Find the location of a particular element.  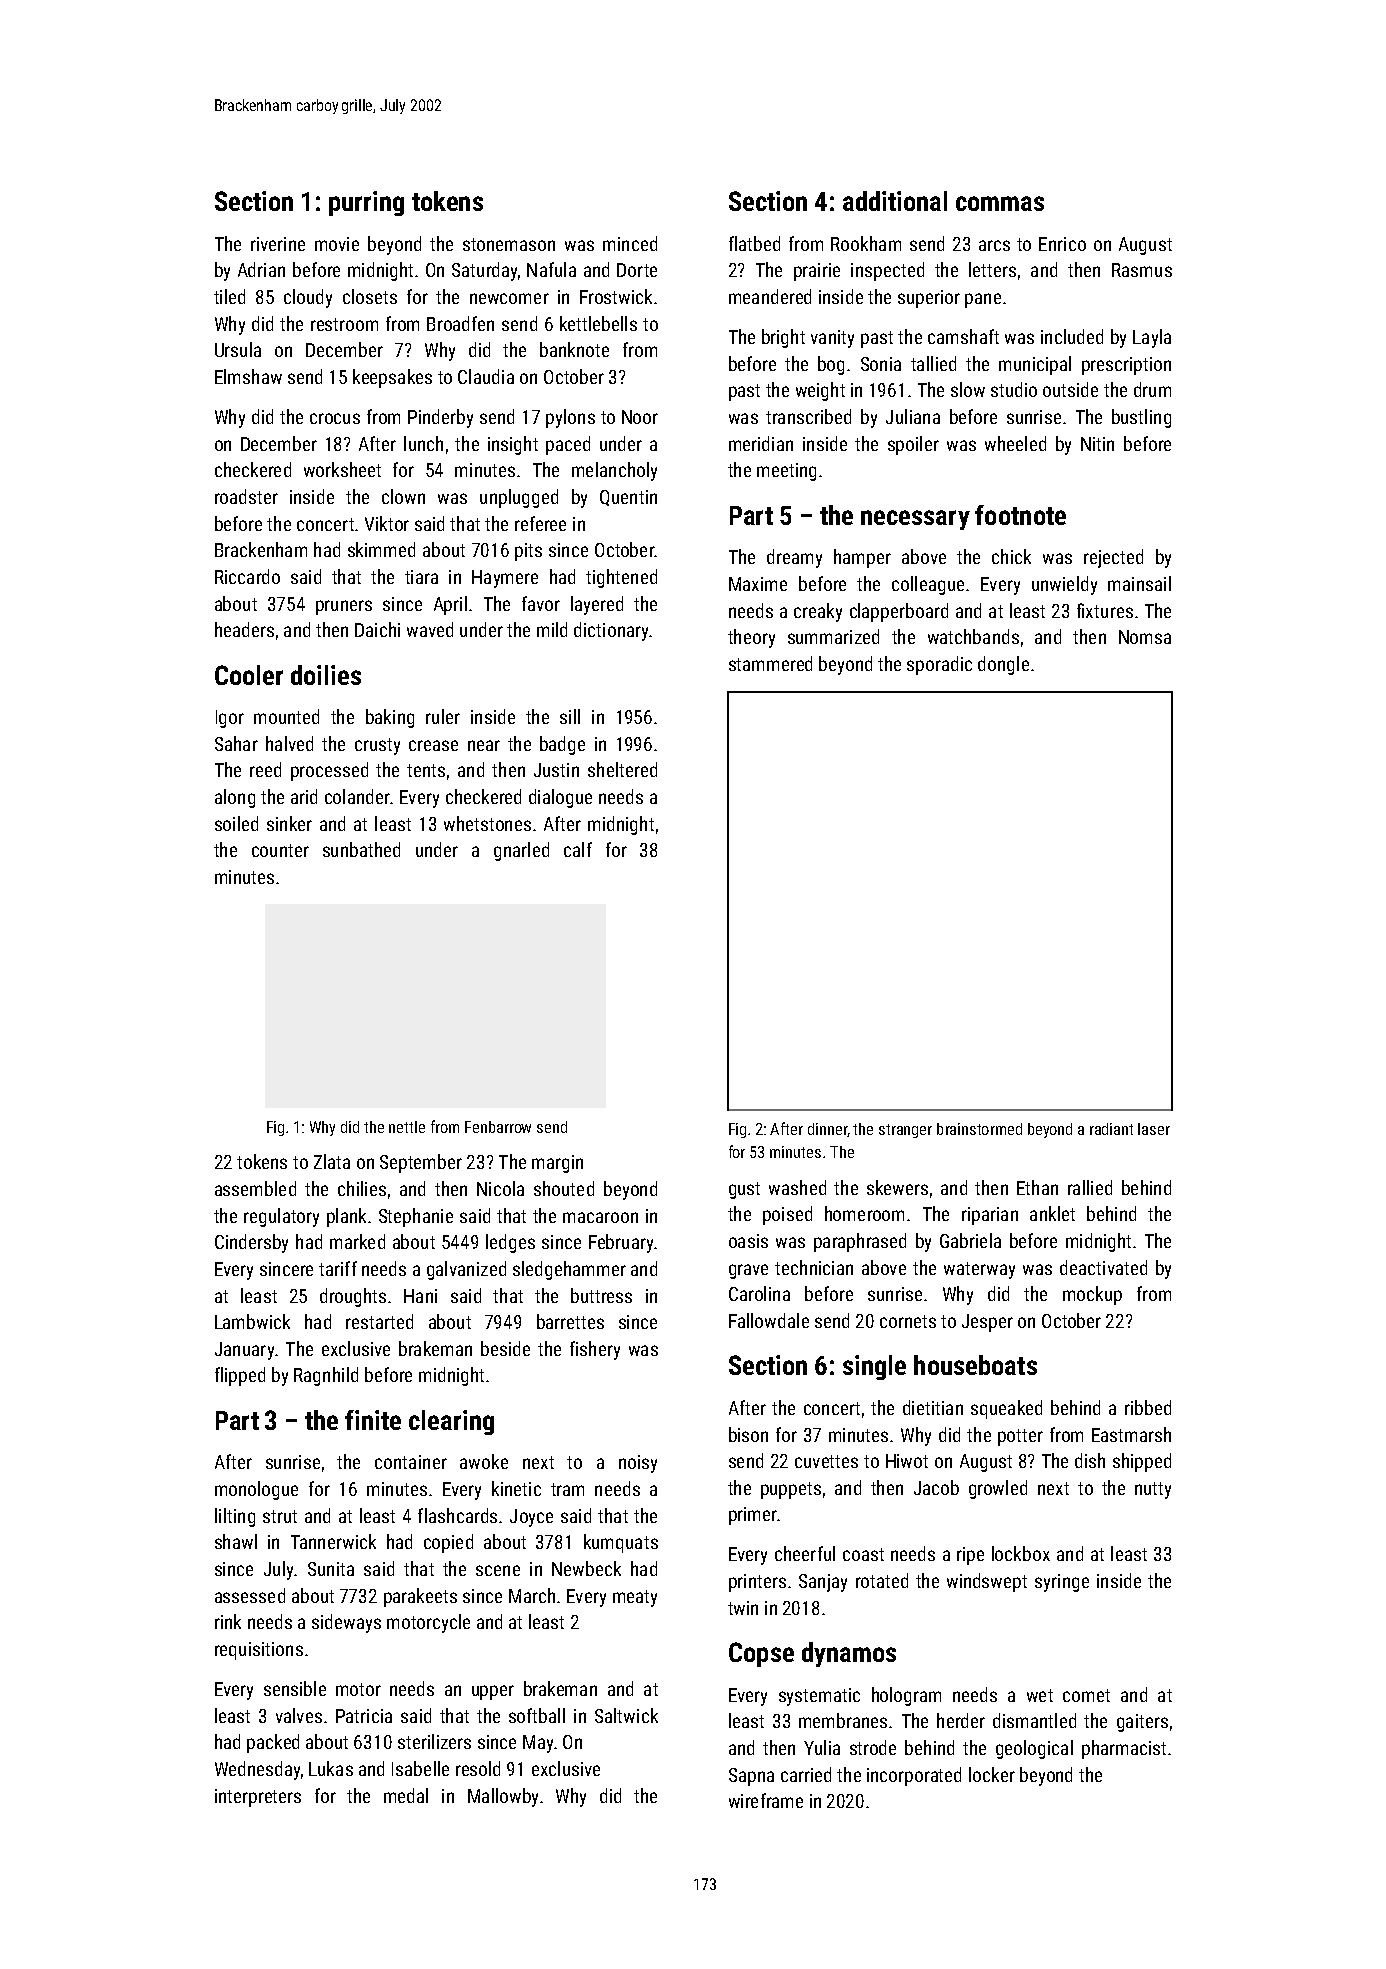

counter is located at coordinates (280, 850).
